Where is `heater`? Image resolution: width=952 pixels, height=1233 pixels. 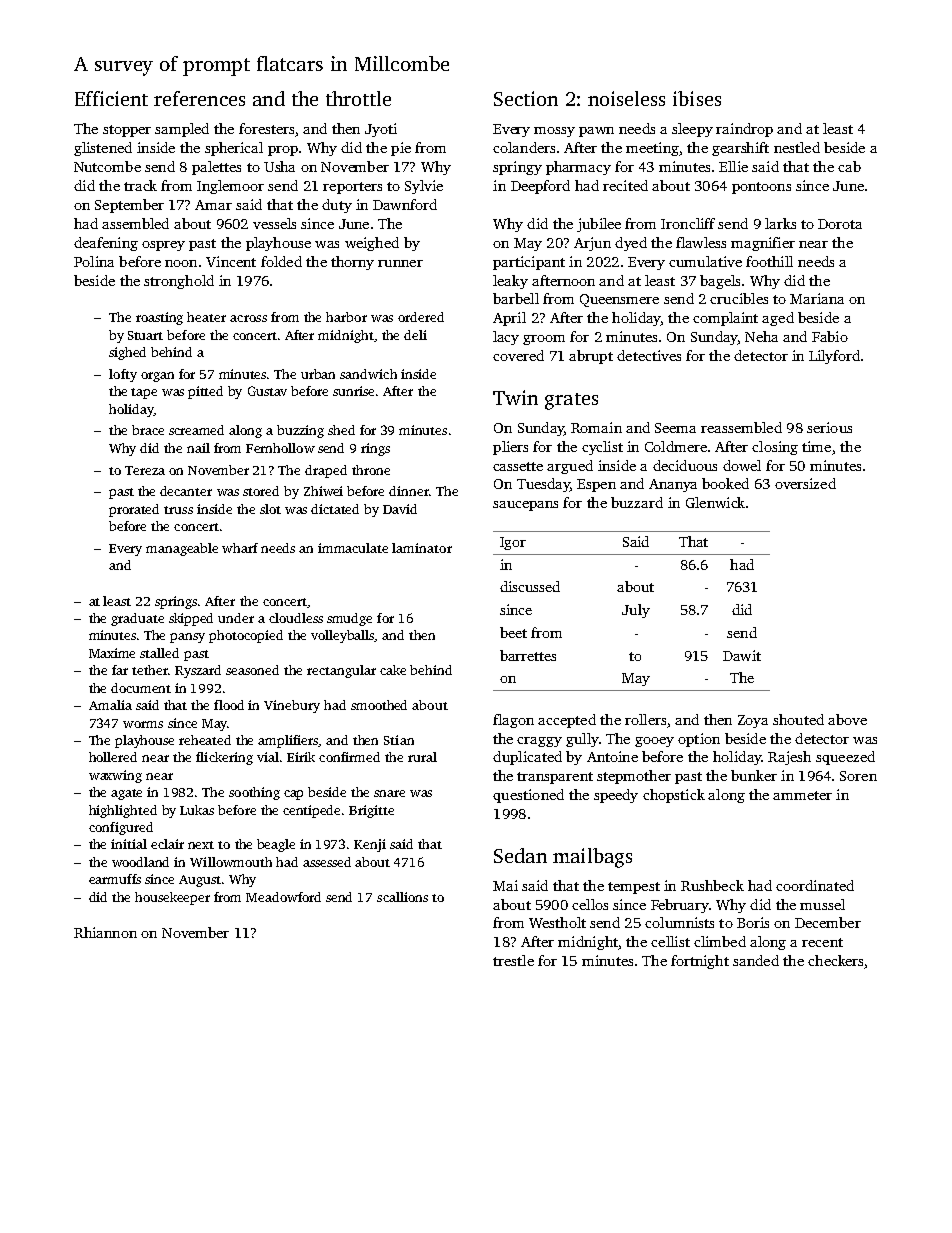 heater is located at coordinates (206, 317).
